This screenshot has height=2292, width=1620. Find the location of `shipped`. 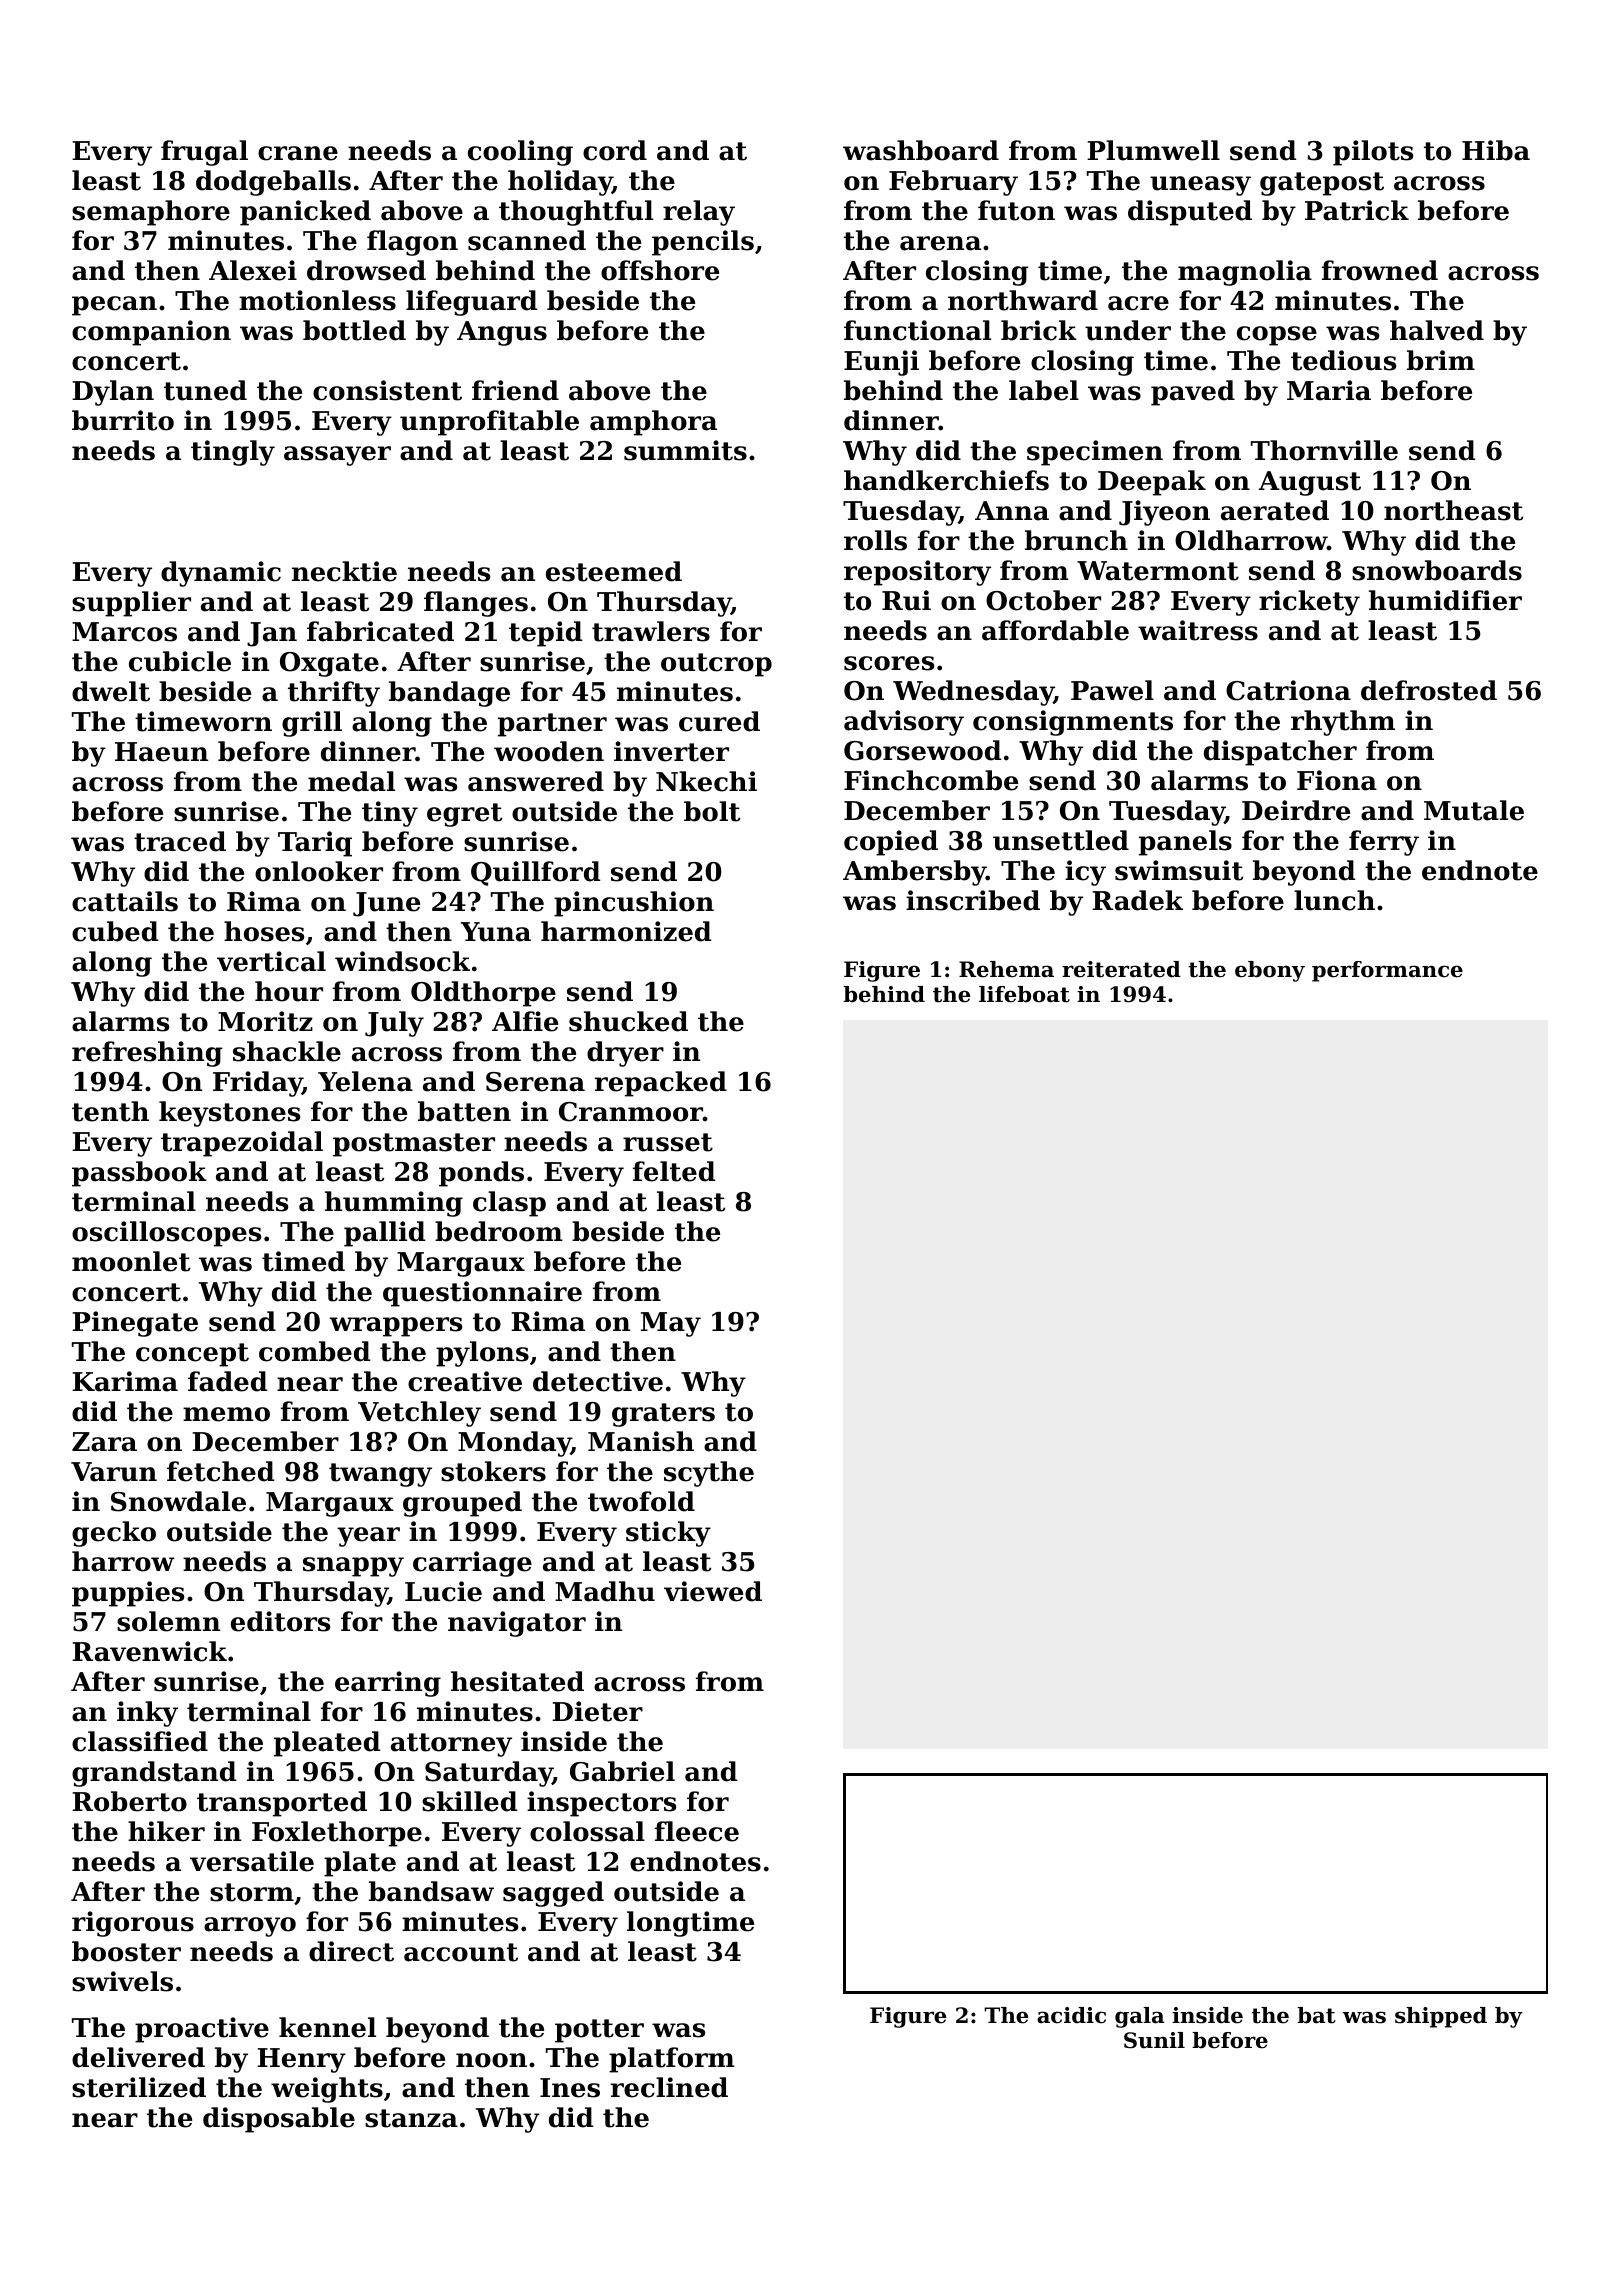

shipped is located at coordinates (1441, 2017).
